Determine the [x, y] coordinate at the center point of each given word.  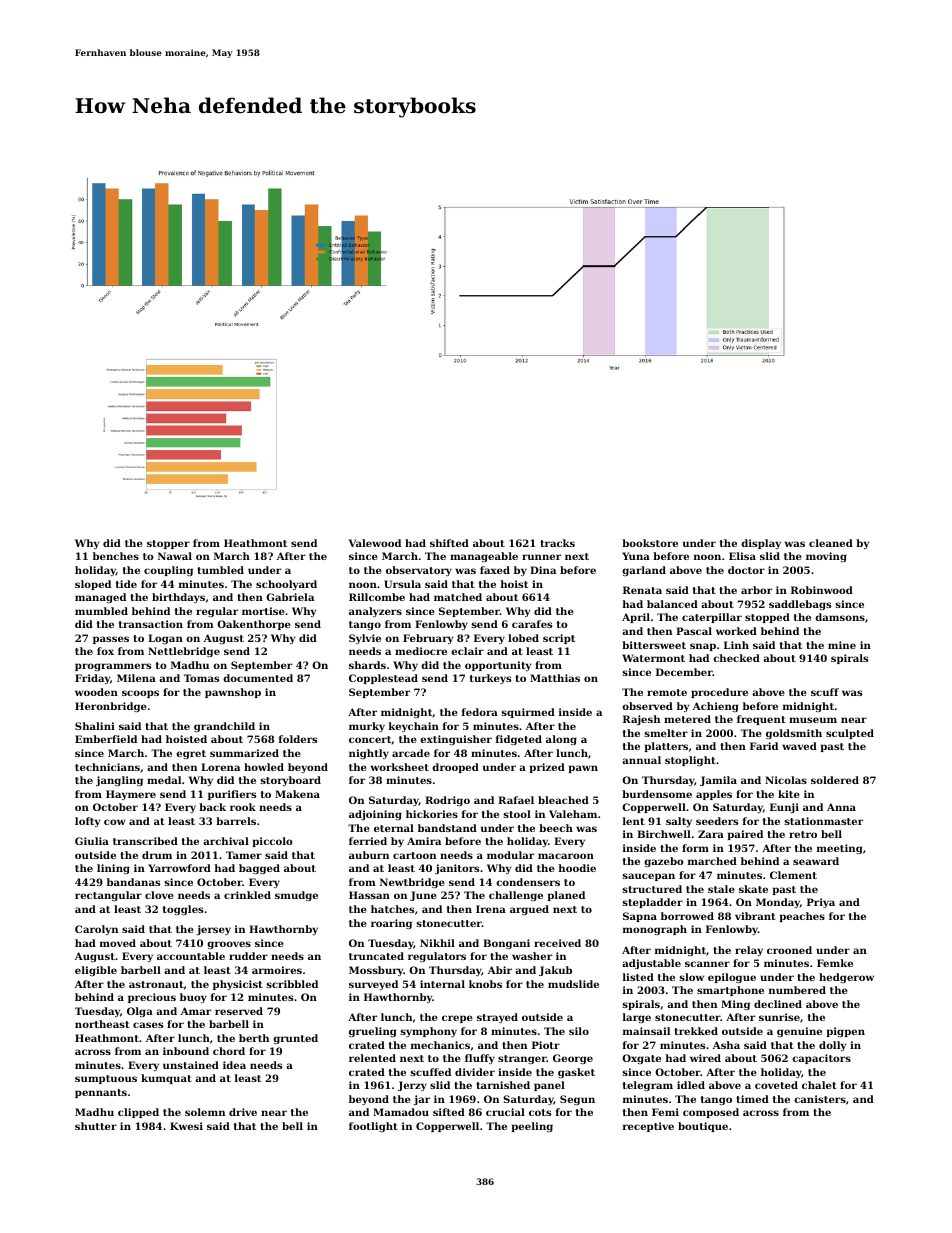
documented [258, 678]
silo [579, 1031]
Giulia [92, 841]
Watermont [653, 658]
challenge [516, 896]
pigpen [845, 1032]
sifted [449, 1112]
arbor [756, 590]
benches [116, 556]
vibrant [755, 916]
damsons [840, 617]
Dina [543, 570]
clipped [138, 1113]
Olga [140, 1012]
